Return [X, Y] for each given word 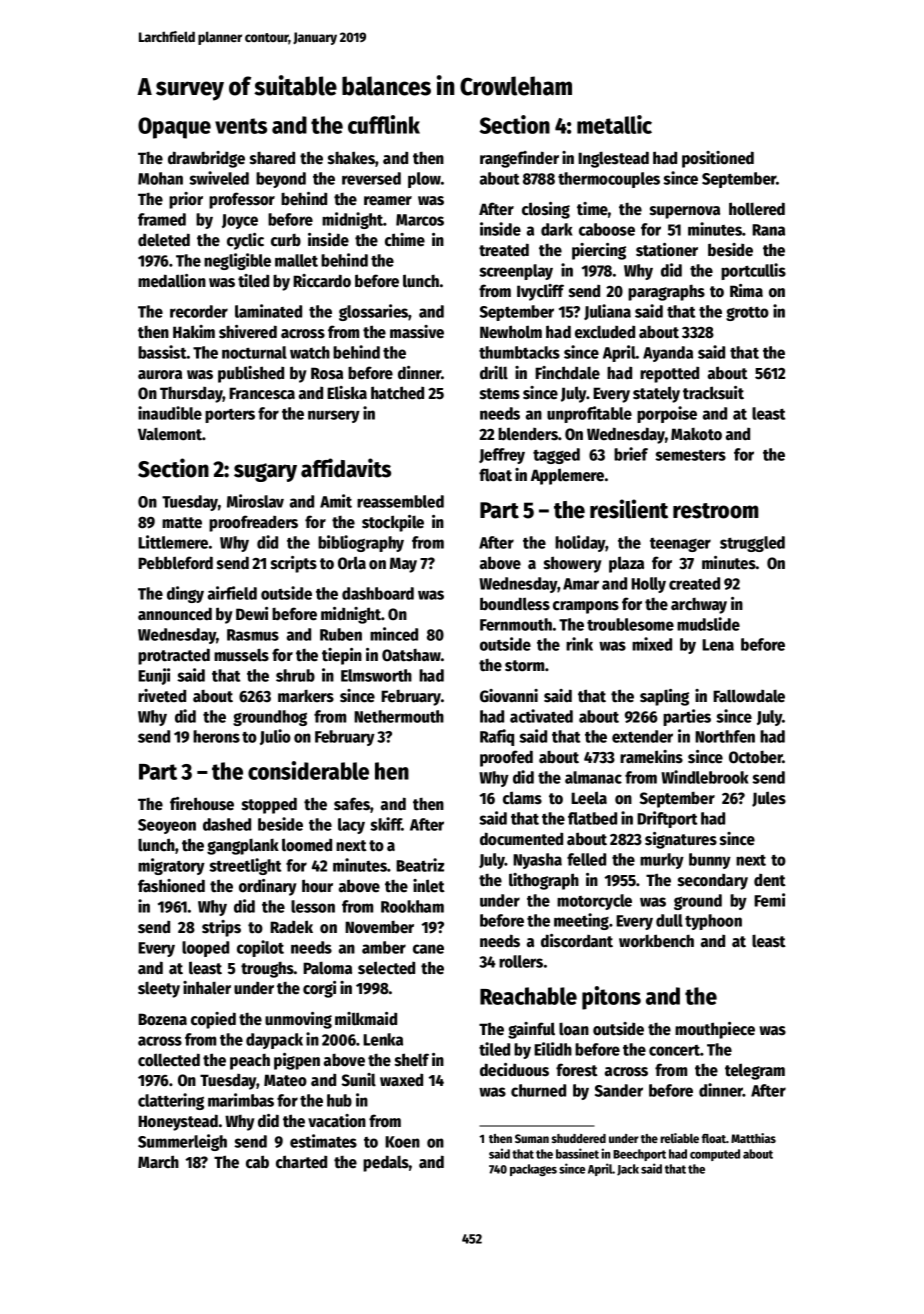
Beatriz [420, 865]
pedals [386, 1163]
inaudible [170, 413]
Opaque [174, 128]
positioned [718, 159]
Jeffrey [502, 456]
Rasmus [253, 635]
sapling [664, 697]
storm [524, 666]
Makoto [696, 434]
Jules [769, 799]
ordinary [268, 887]
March [158, 1162]
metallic [614, 124]
